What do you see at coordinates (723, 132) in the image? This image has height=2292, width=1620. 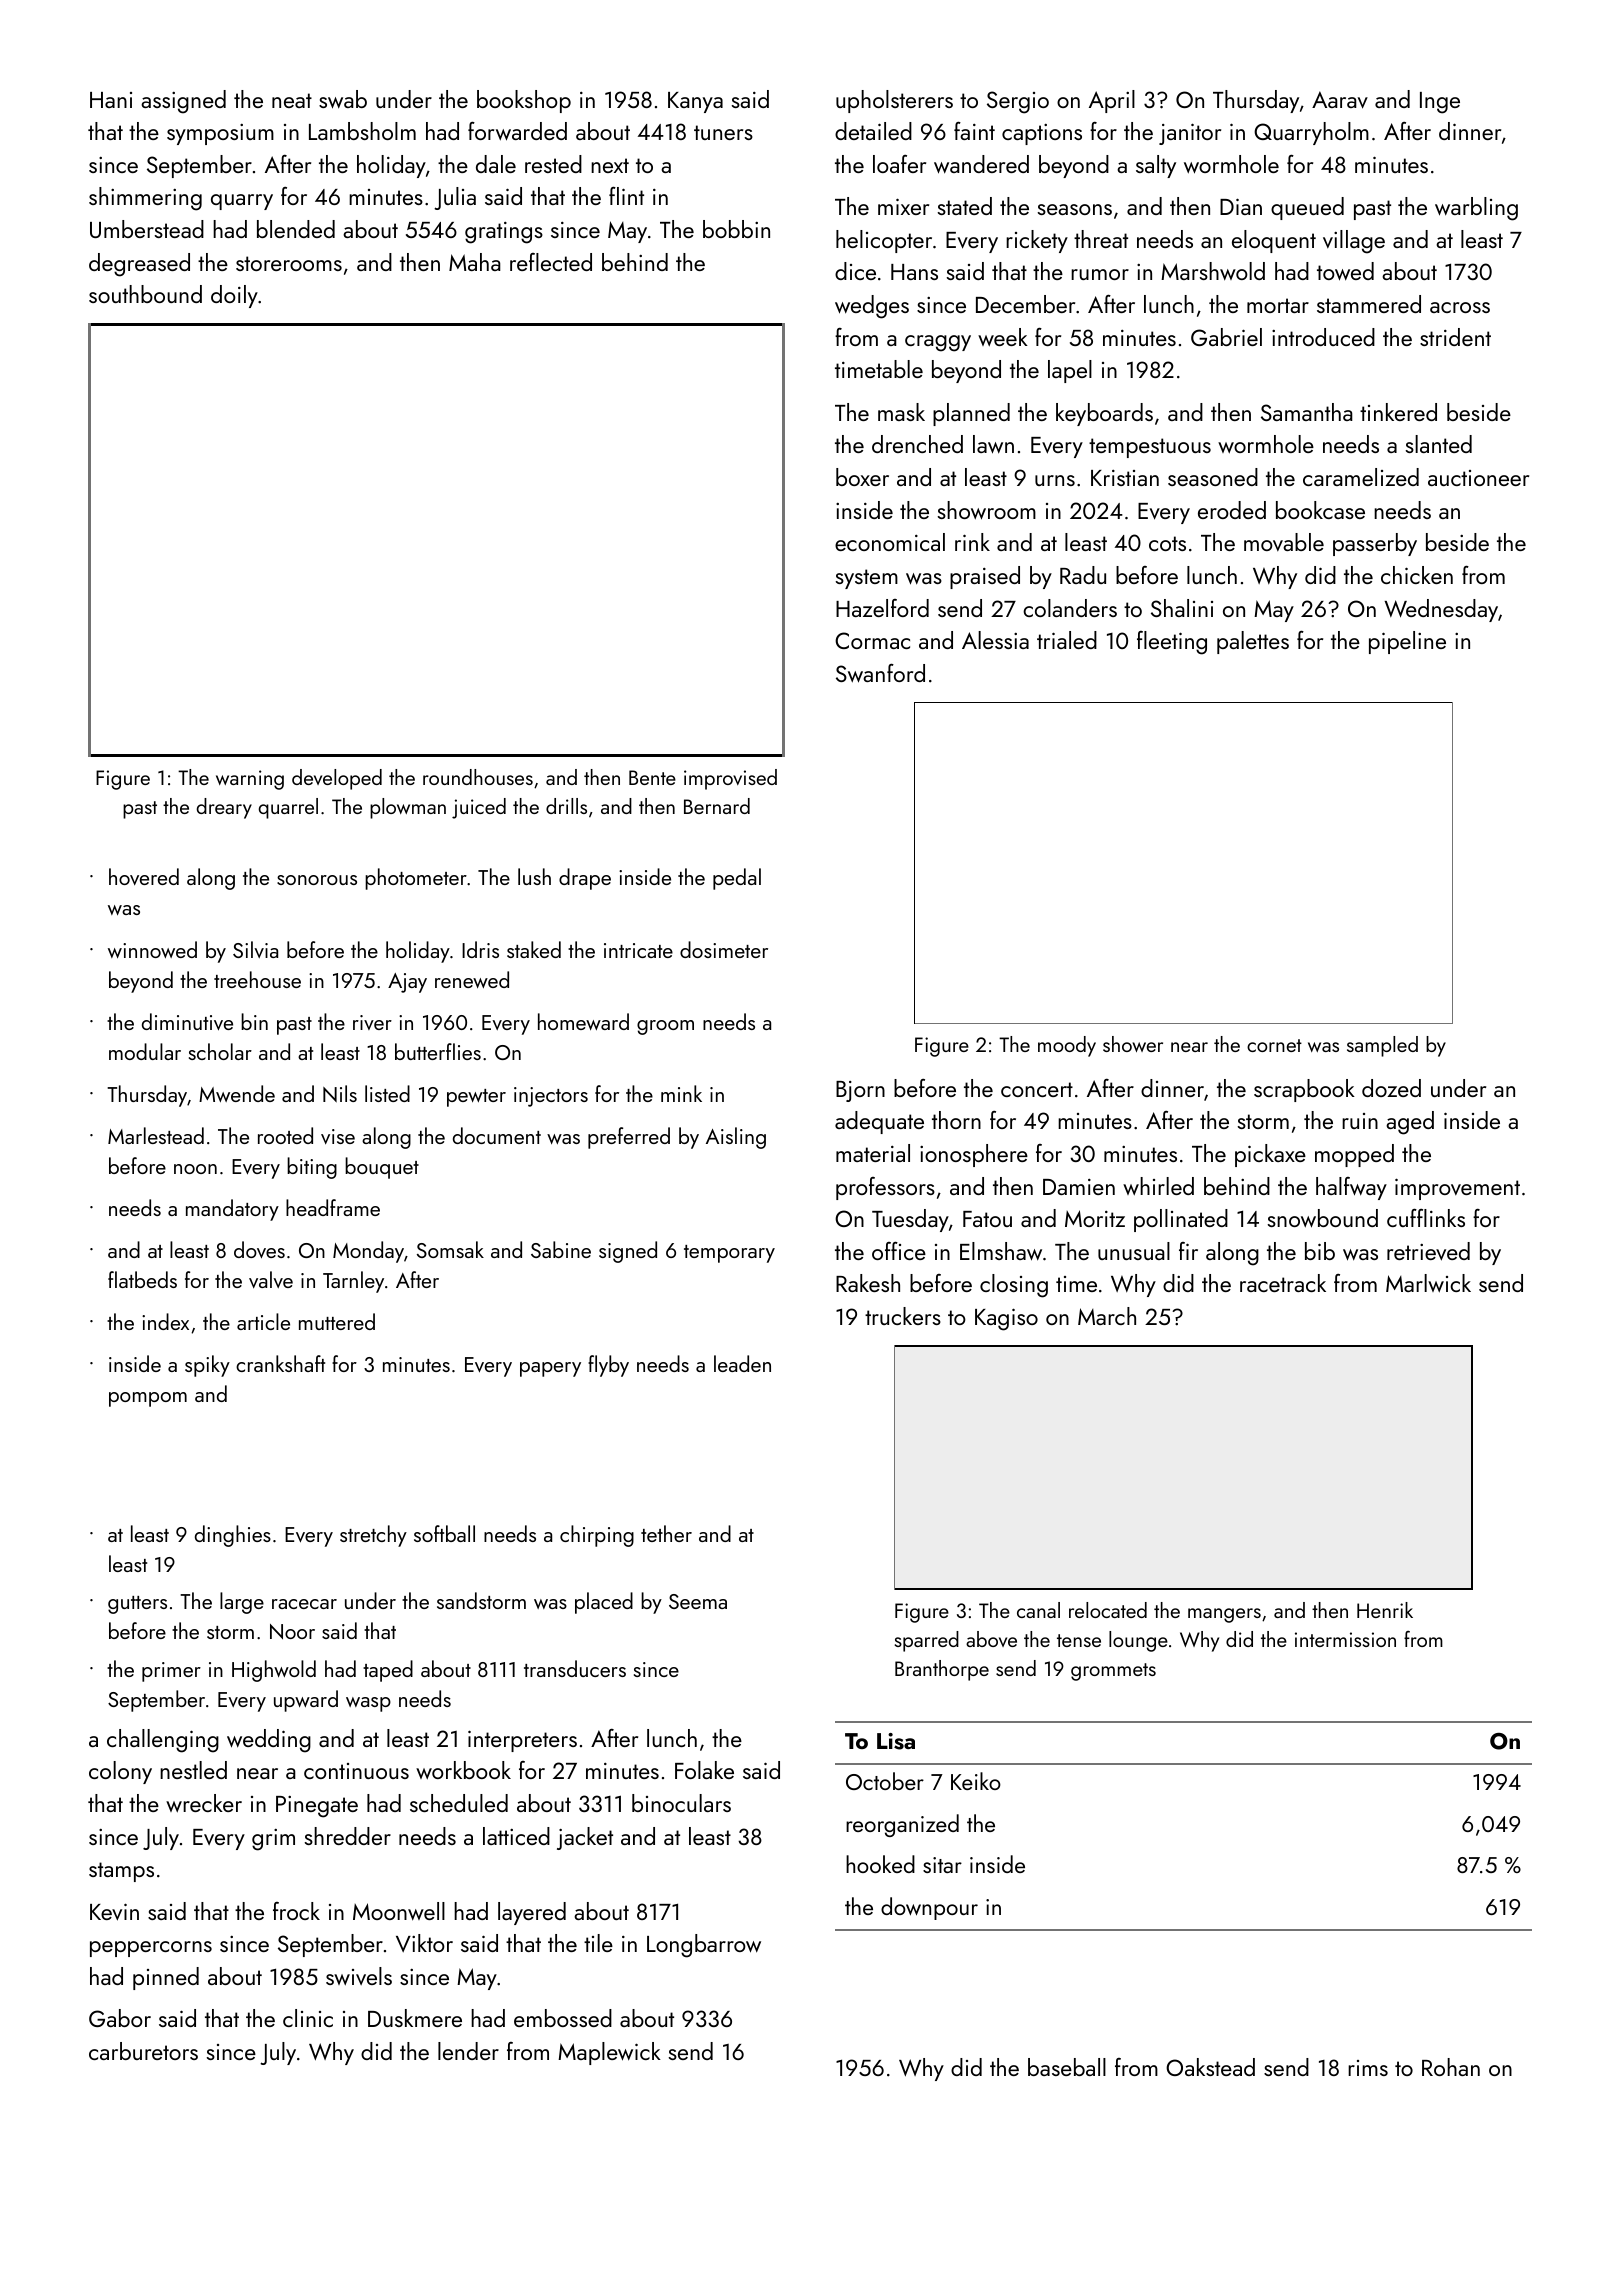 I see `tuners` at bounding box center [723, 132].
